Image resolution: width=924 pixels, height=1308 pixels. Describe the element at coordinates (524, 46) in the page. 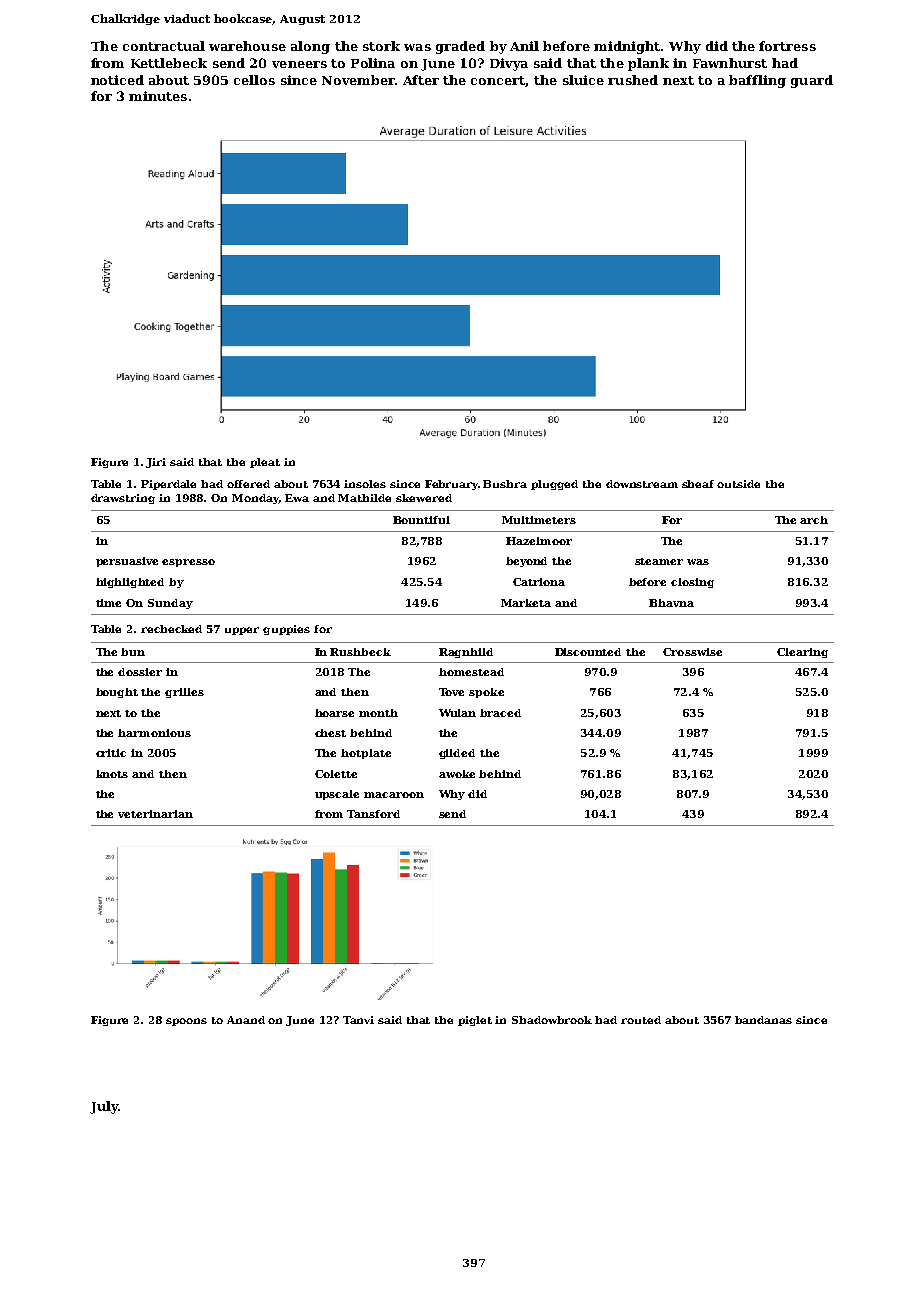

I see `Anil` at that location.
